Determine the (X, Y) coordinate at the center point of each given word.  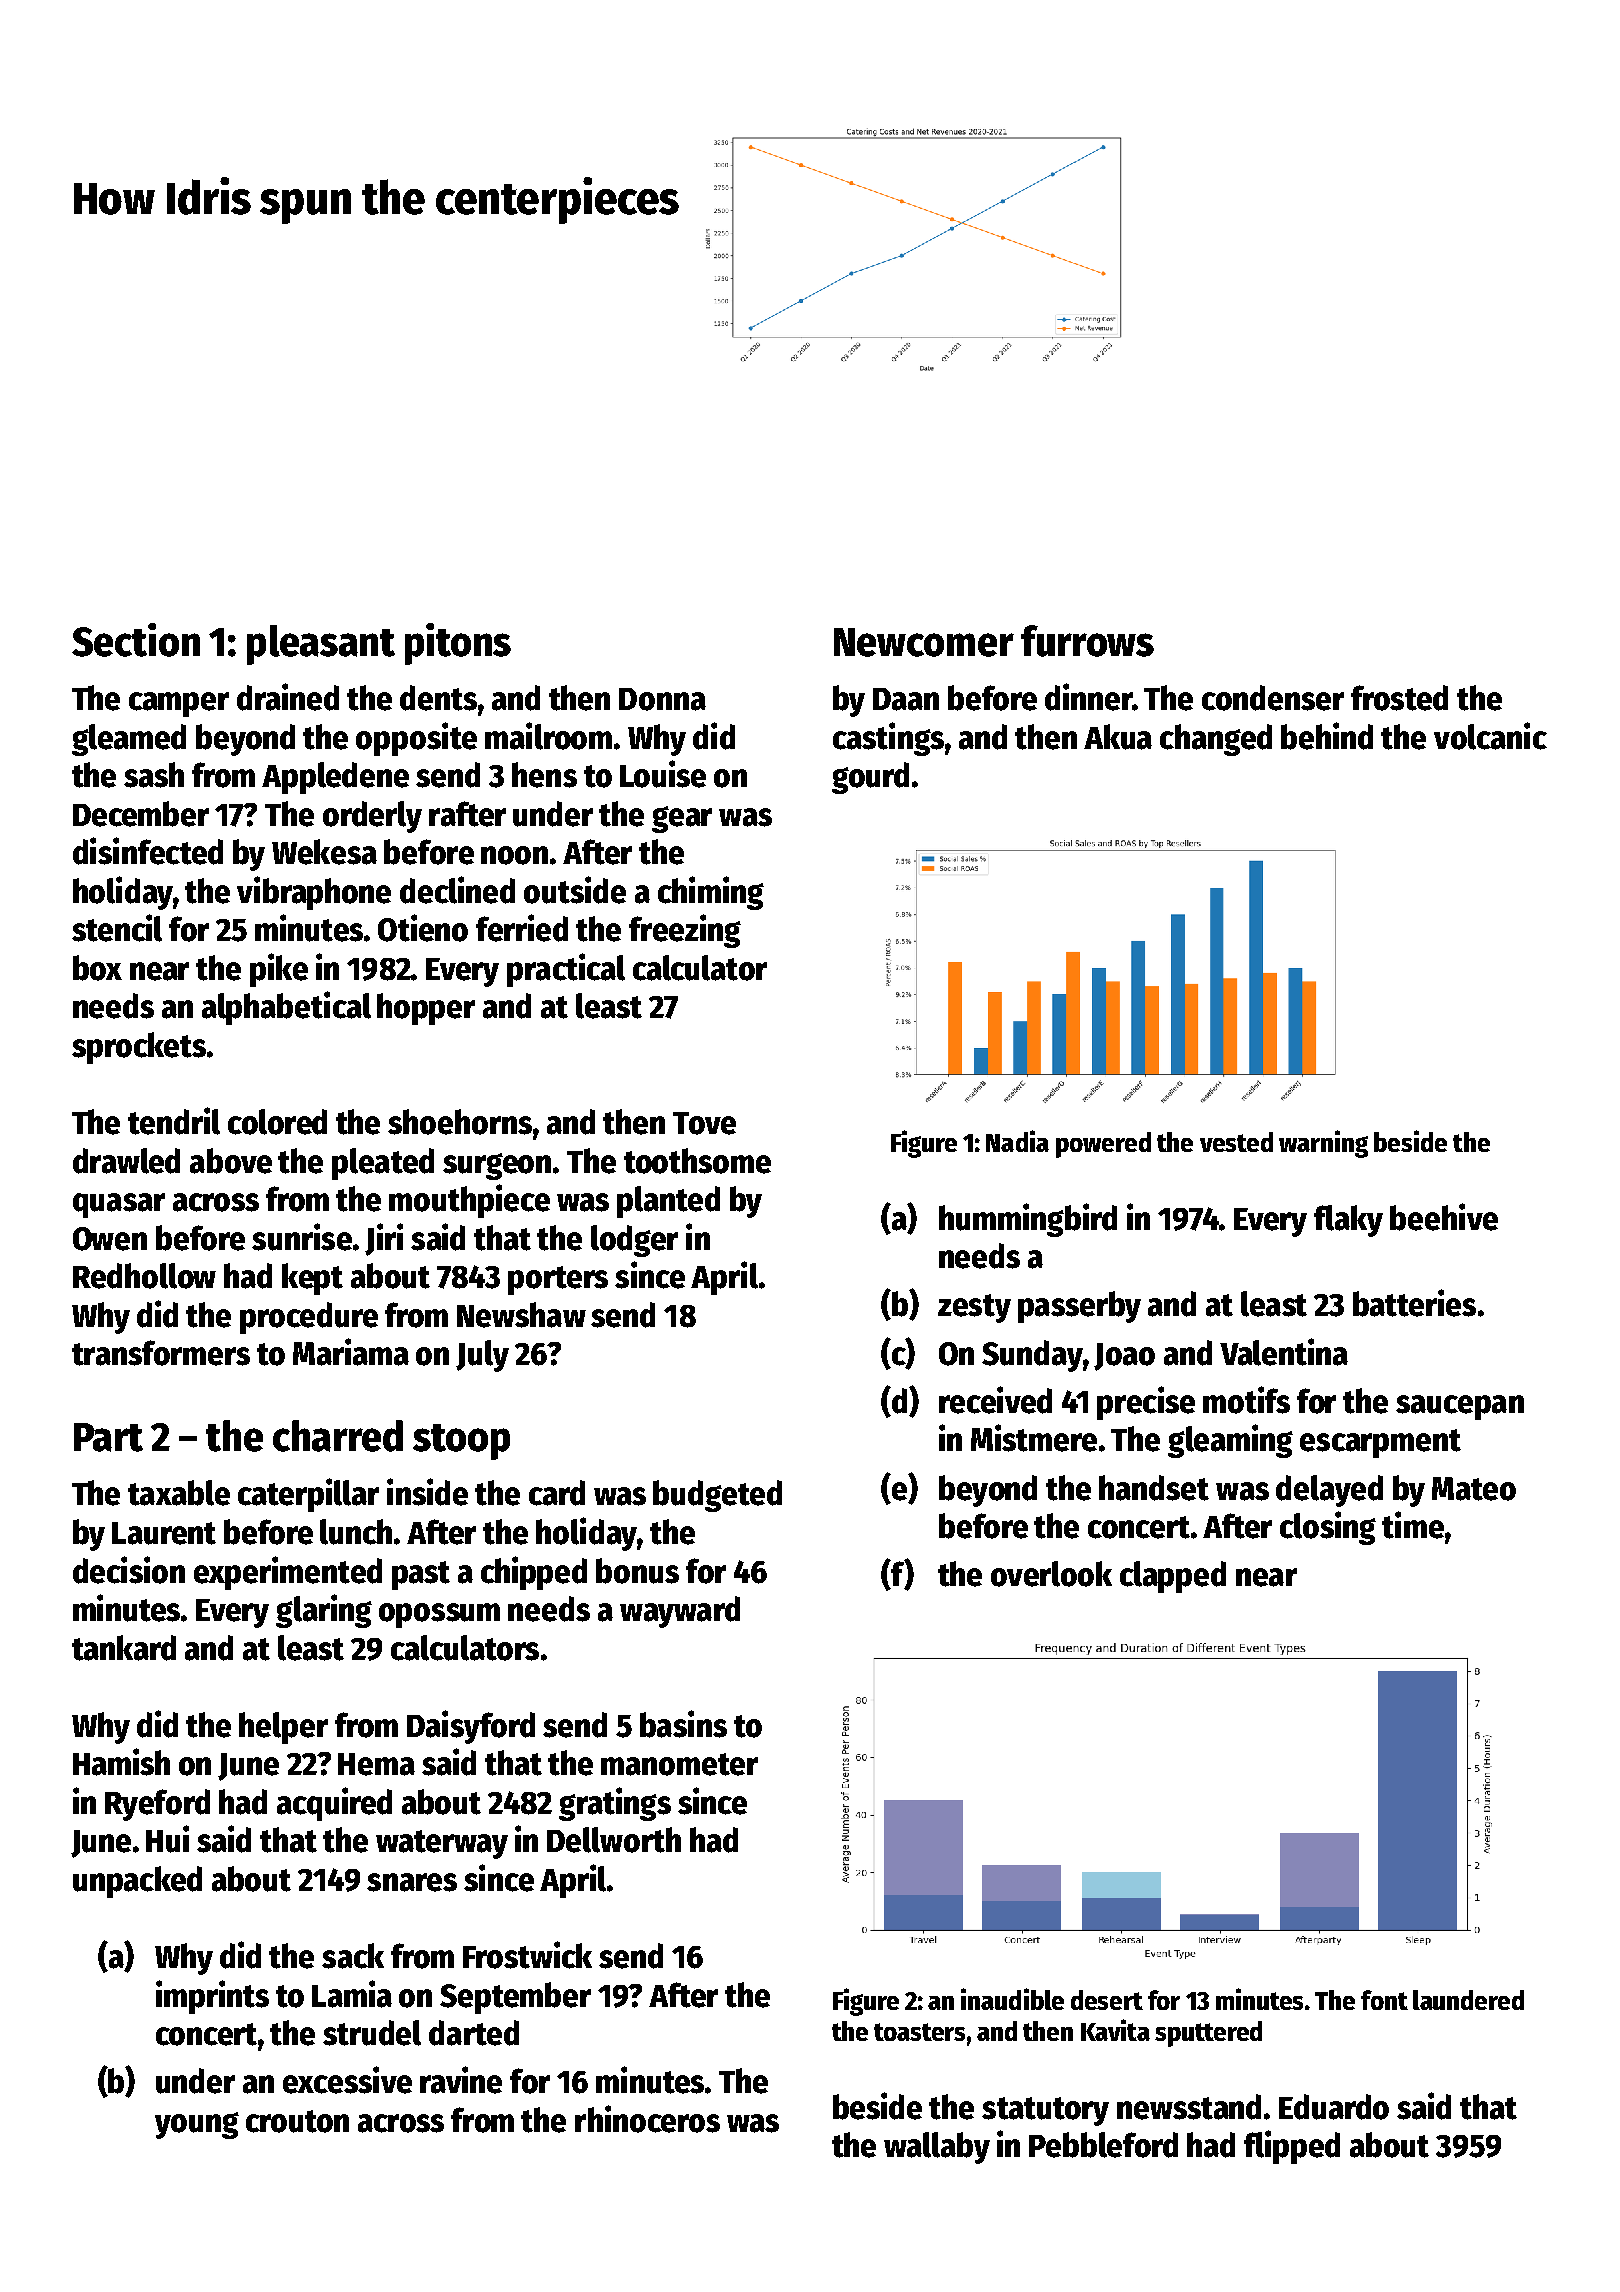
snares (412, 1882)
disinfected (148, 851)
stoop (461, 1442)
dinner (1088, 697)
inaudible (1012, 1999)
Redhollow (144, 1276)
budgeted (717, 1496)
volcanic (1490, 736)
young (197, 2125)
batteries (1414, 1303)
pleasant (321, 645)
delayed (1329, 1491)
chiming (711, 893)
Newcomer (924, 642)
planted (668, 1202)
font (1384, 2000)
